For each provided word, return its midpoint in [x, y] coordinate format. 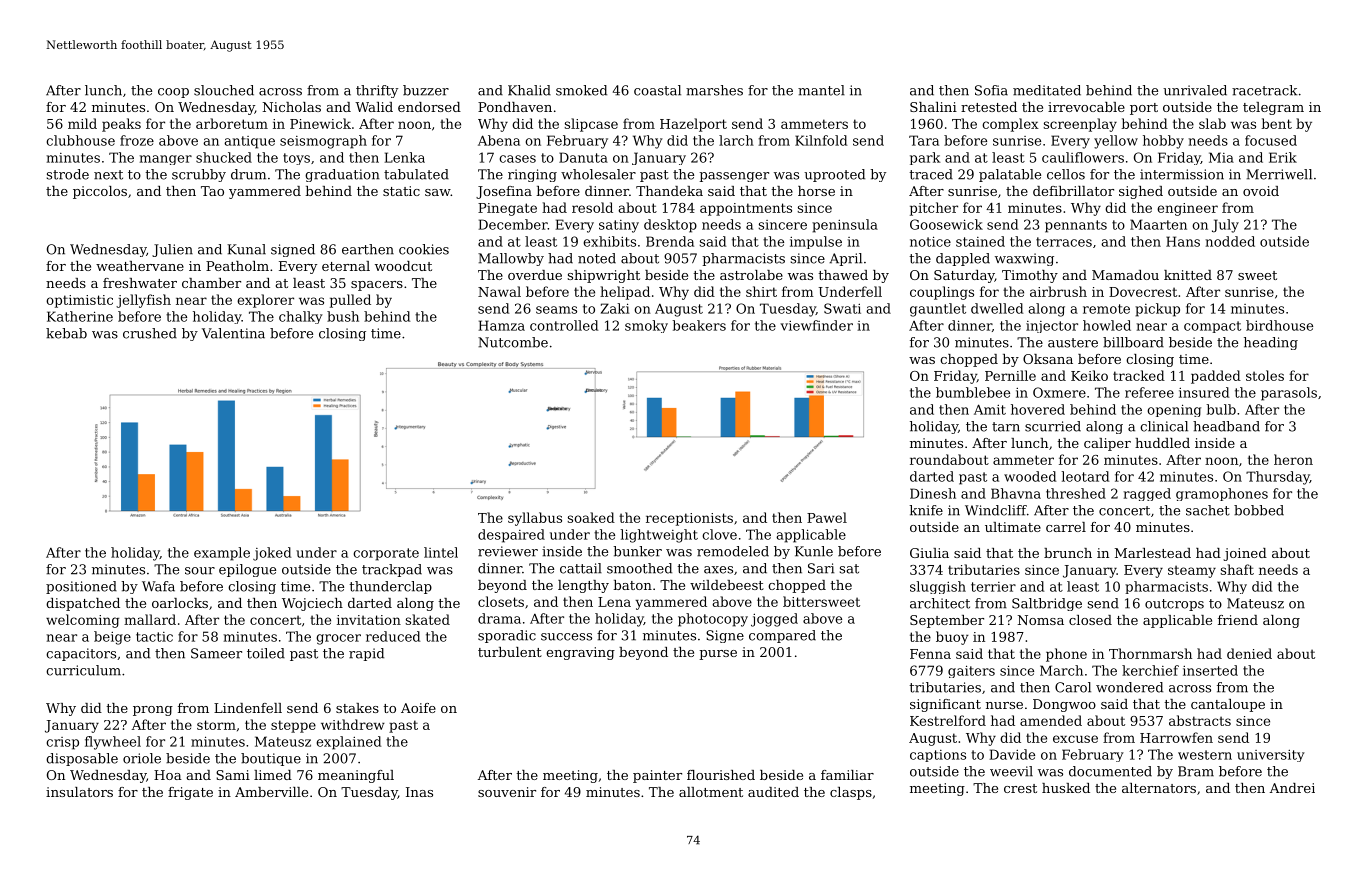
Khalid [529, 90]
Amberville [271, 792]
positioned [81, 587]
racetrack [1264, 90]
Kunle [814, 551]
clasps [851, 793]
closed [1090, 620]
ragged [1147, 494]
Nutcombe [513, 342]
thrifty [377, 91]
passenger [734, 177]
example [222, 554]
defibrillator [1073, 191]
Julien [172, 250]
